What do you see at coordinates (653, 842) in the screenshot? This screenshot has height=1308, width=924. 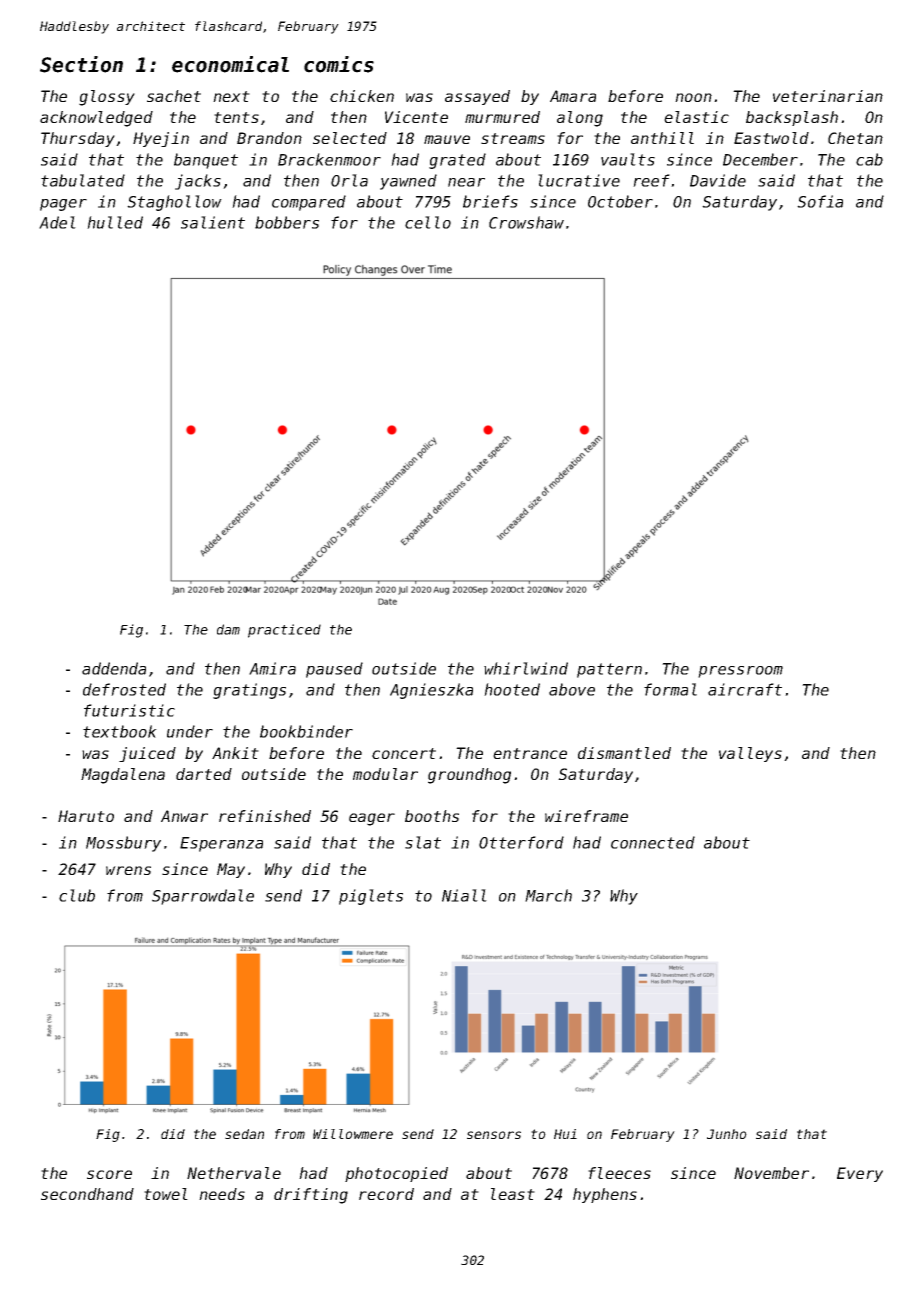 I see `connected` at bounding box center [653, 842].
